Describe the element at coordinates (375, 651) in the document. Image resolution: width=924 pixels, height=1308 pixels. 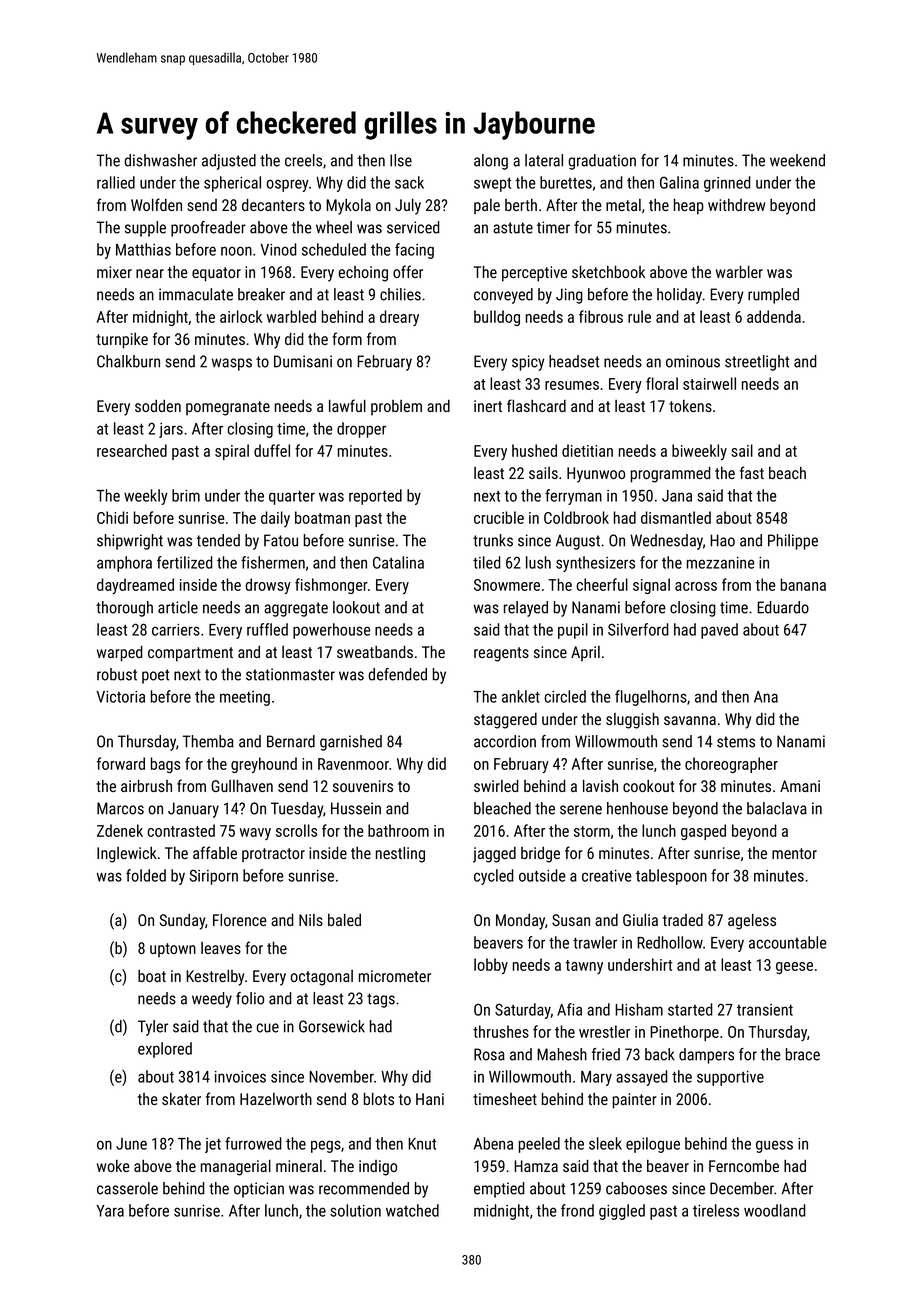
I see `sweatbands` at that location.
